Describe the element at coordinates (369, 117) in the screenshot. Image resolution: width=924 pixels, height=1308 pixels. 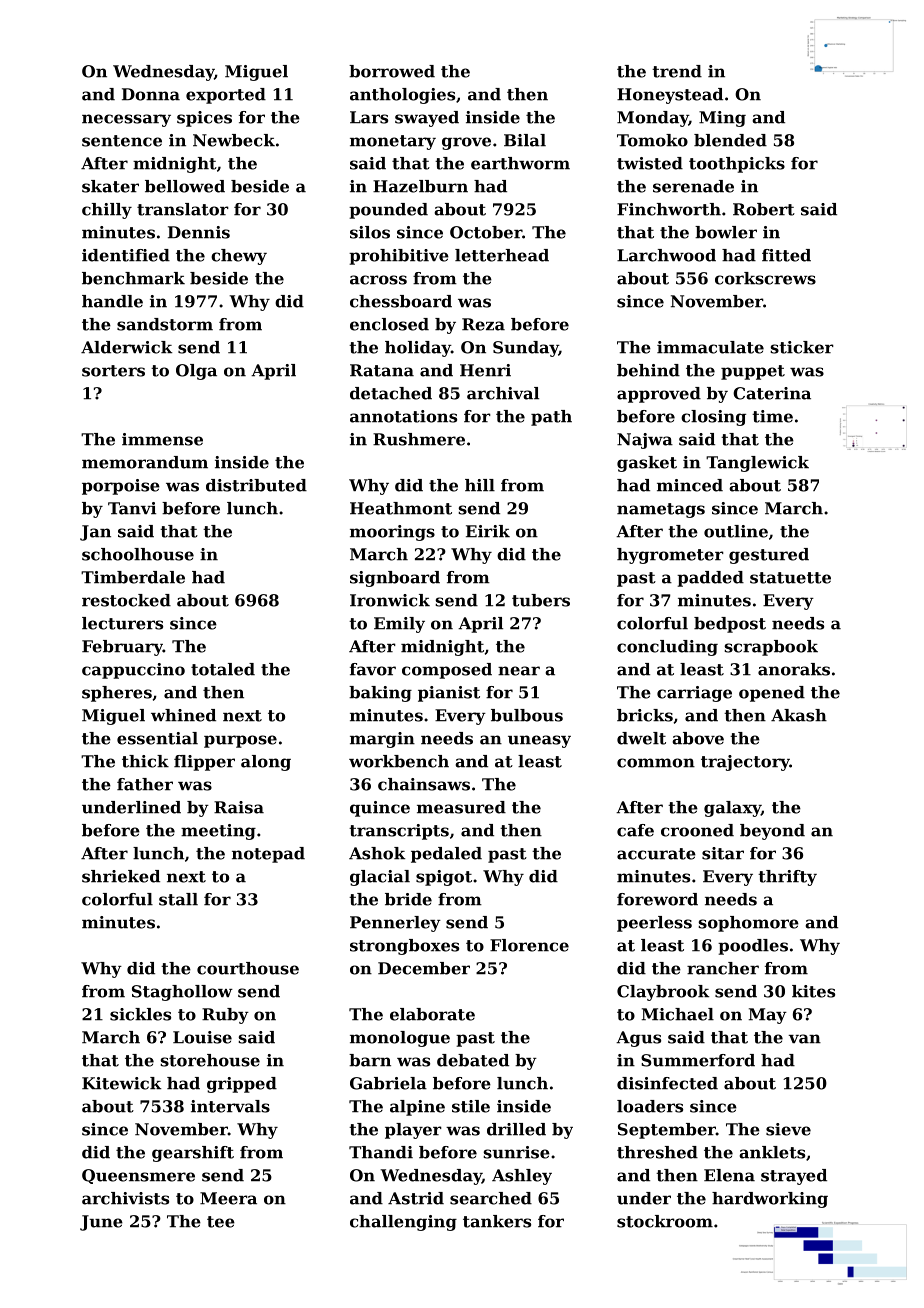
I see `Lars` at that location.
